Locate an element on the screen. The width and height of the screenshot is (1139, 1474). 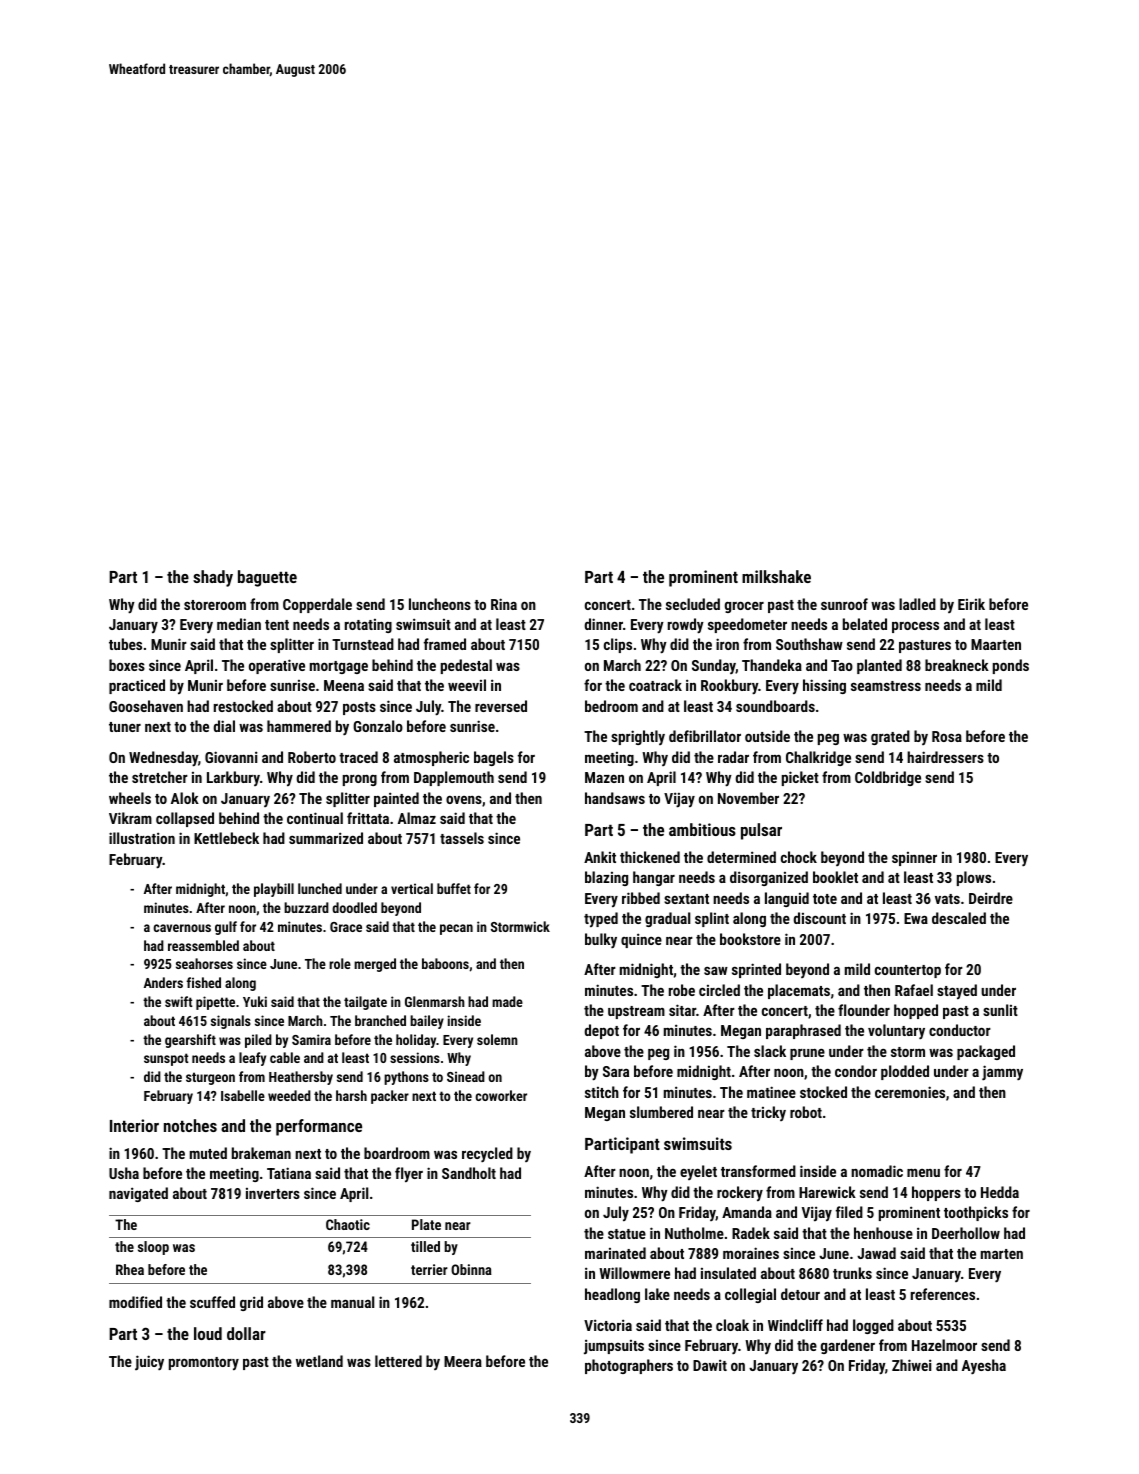
tubes is located at coordinates (125, 644).
